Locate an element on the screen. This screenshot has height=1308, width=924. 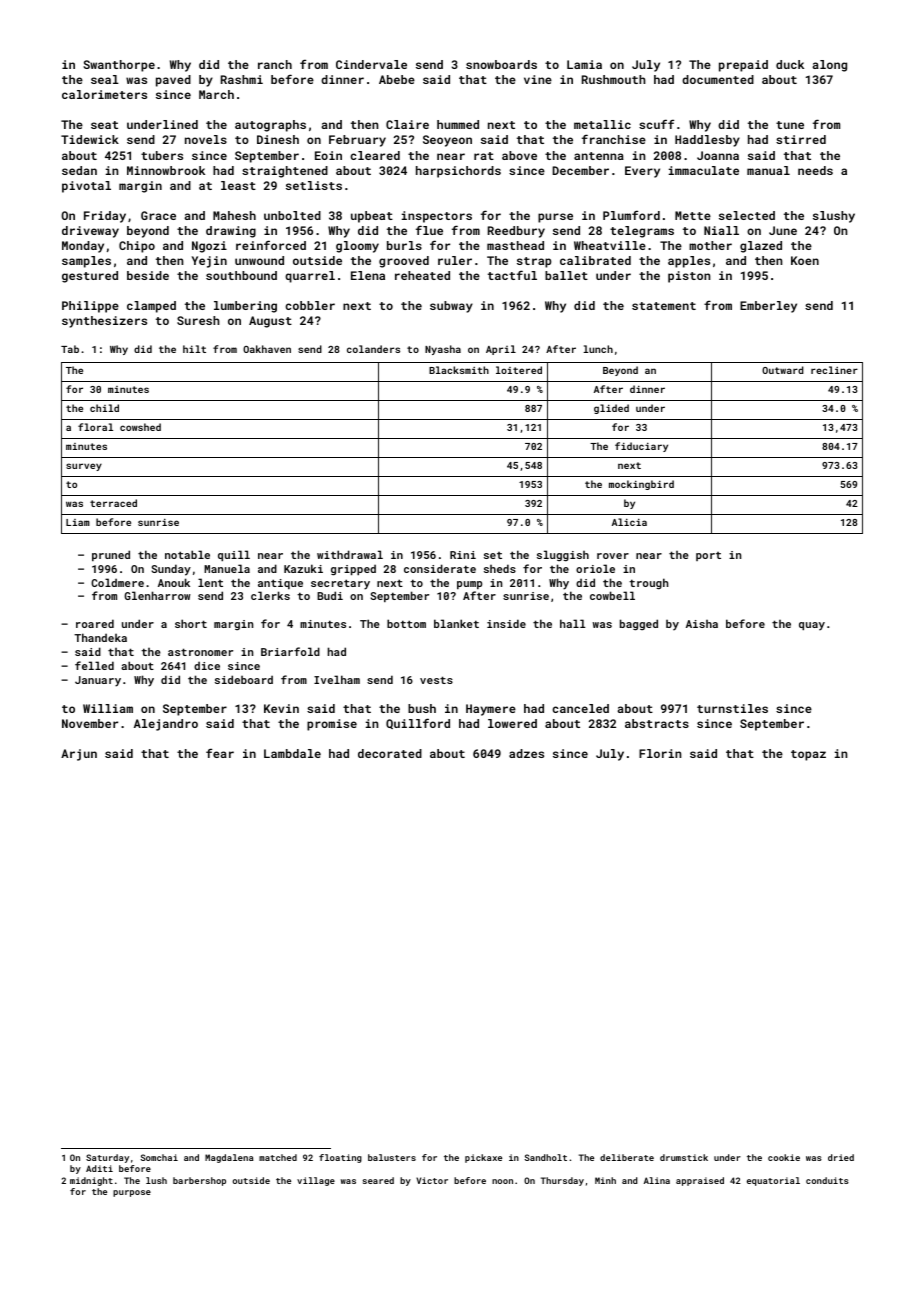
dice is located at coordinates (207, 665).
